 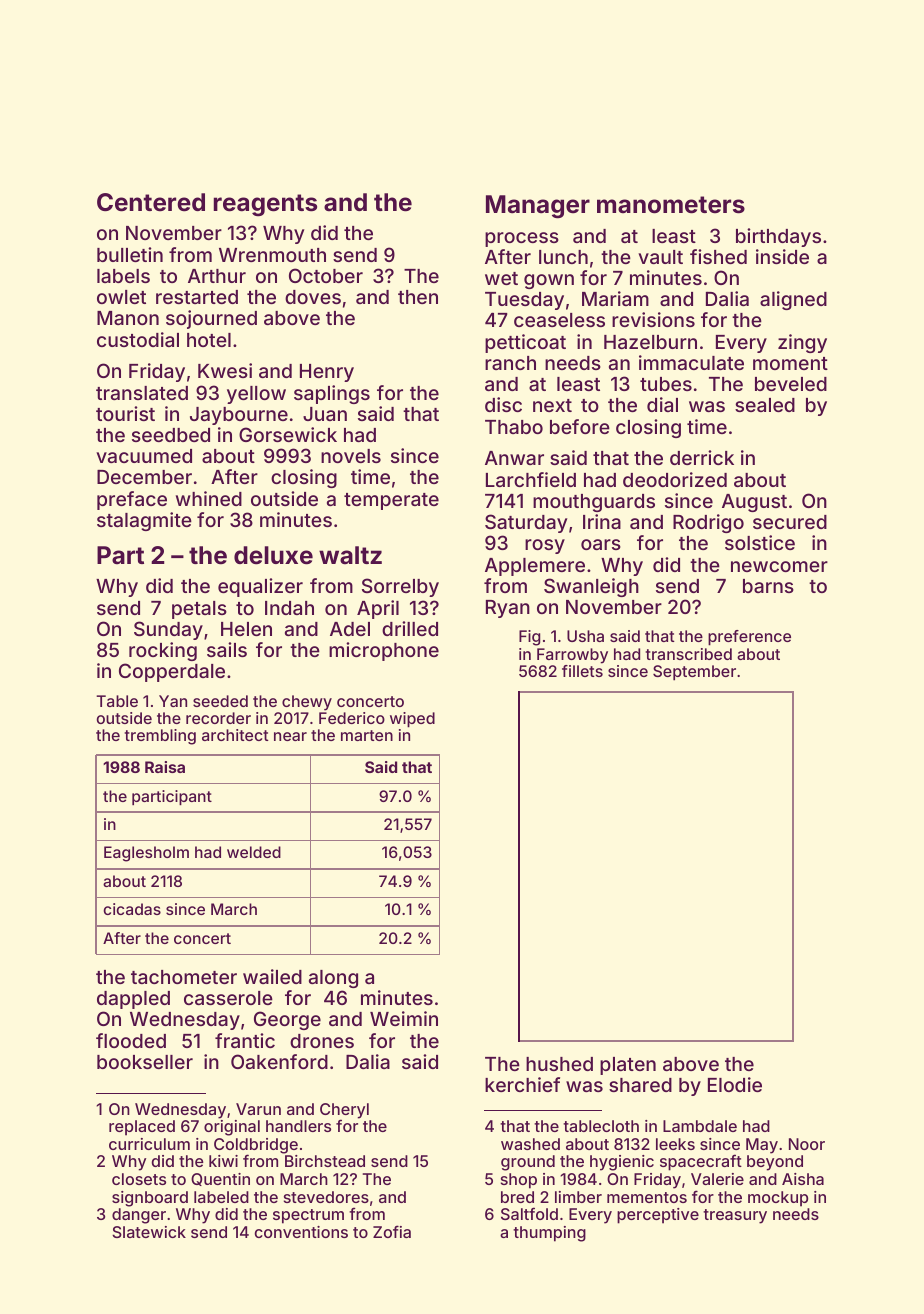 I want to click on closets, so click(x=139, y=1179).
